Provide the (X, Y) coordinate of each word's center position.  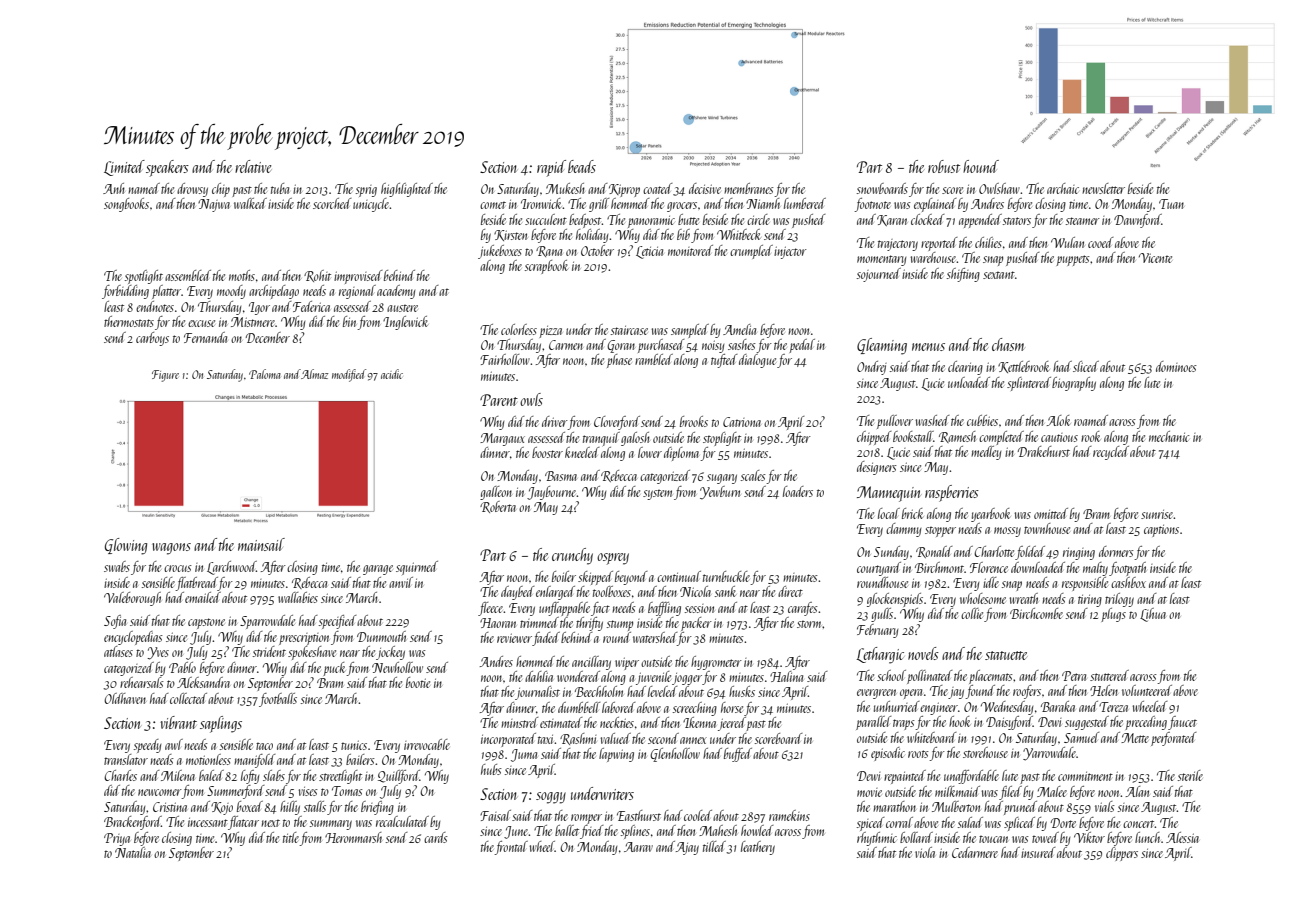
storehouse (985, 752)
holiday (592, 236)
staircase (629, 330)
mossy (1007, 532)
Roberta (498, 507)
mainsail (261, 544)
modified (349, 375)
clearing (965, 368)
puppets (1073, 260)
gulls (882, 615)
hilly (290, 808)
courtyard (879, 569)
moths (242, 275)
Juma (524, 755)
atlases (118, 651)
